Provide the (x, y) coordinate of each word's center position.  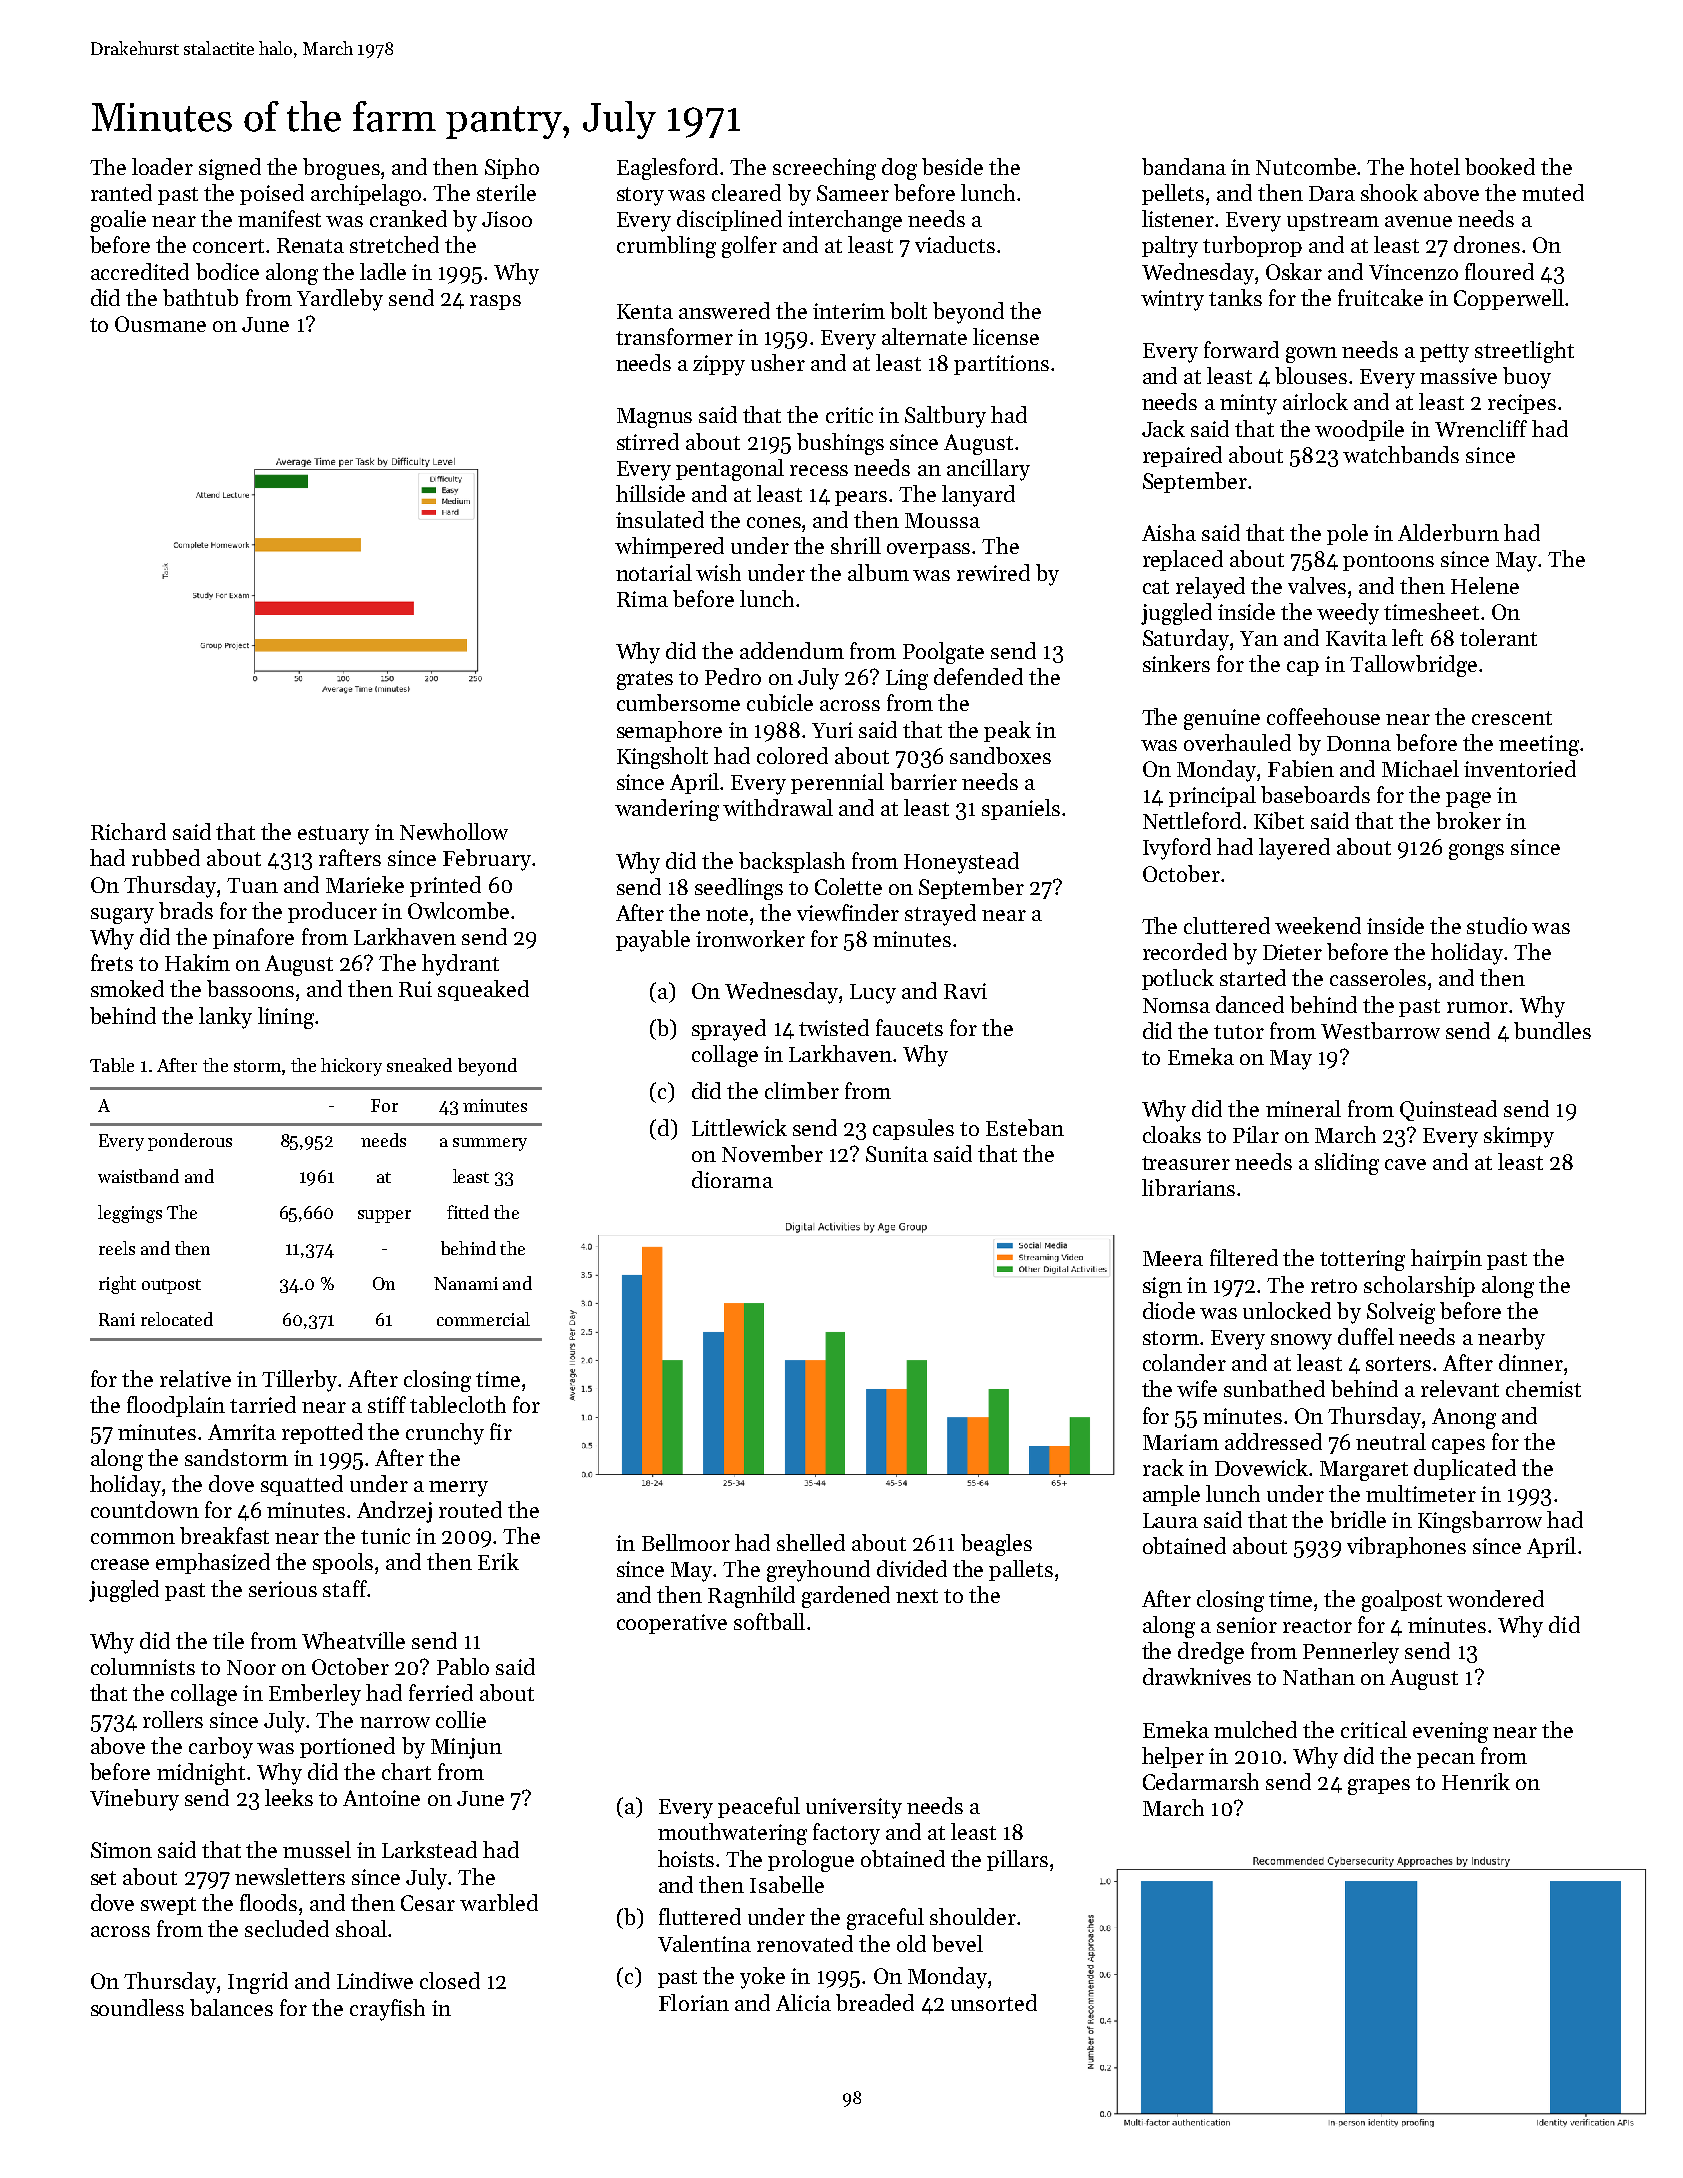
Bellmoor (686, 1542)
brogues (341, 169)
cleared (746, 192)
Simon (121, 1850)
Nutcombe (1307, 166)
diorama (732, 1179)
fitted (468, 1212)
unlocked (1287, 1310)
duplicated (1465, 1469)
